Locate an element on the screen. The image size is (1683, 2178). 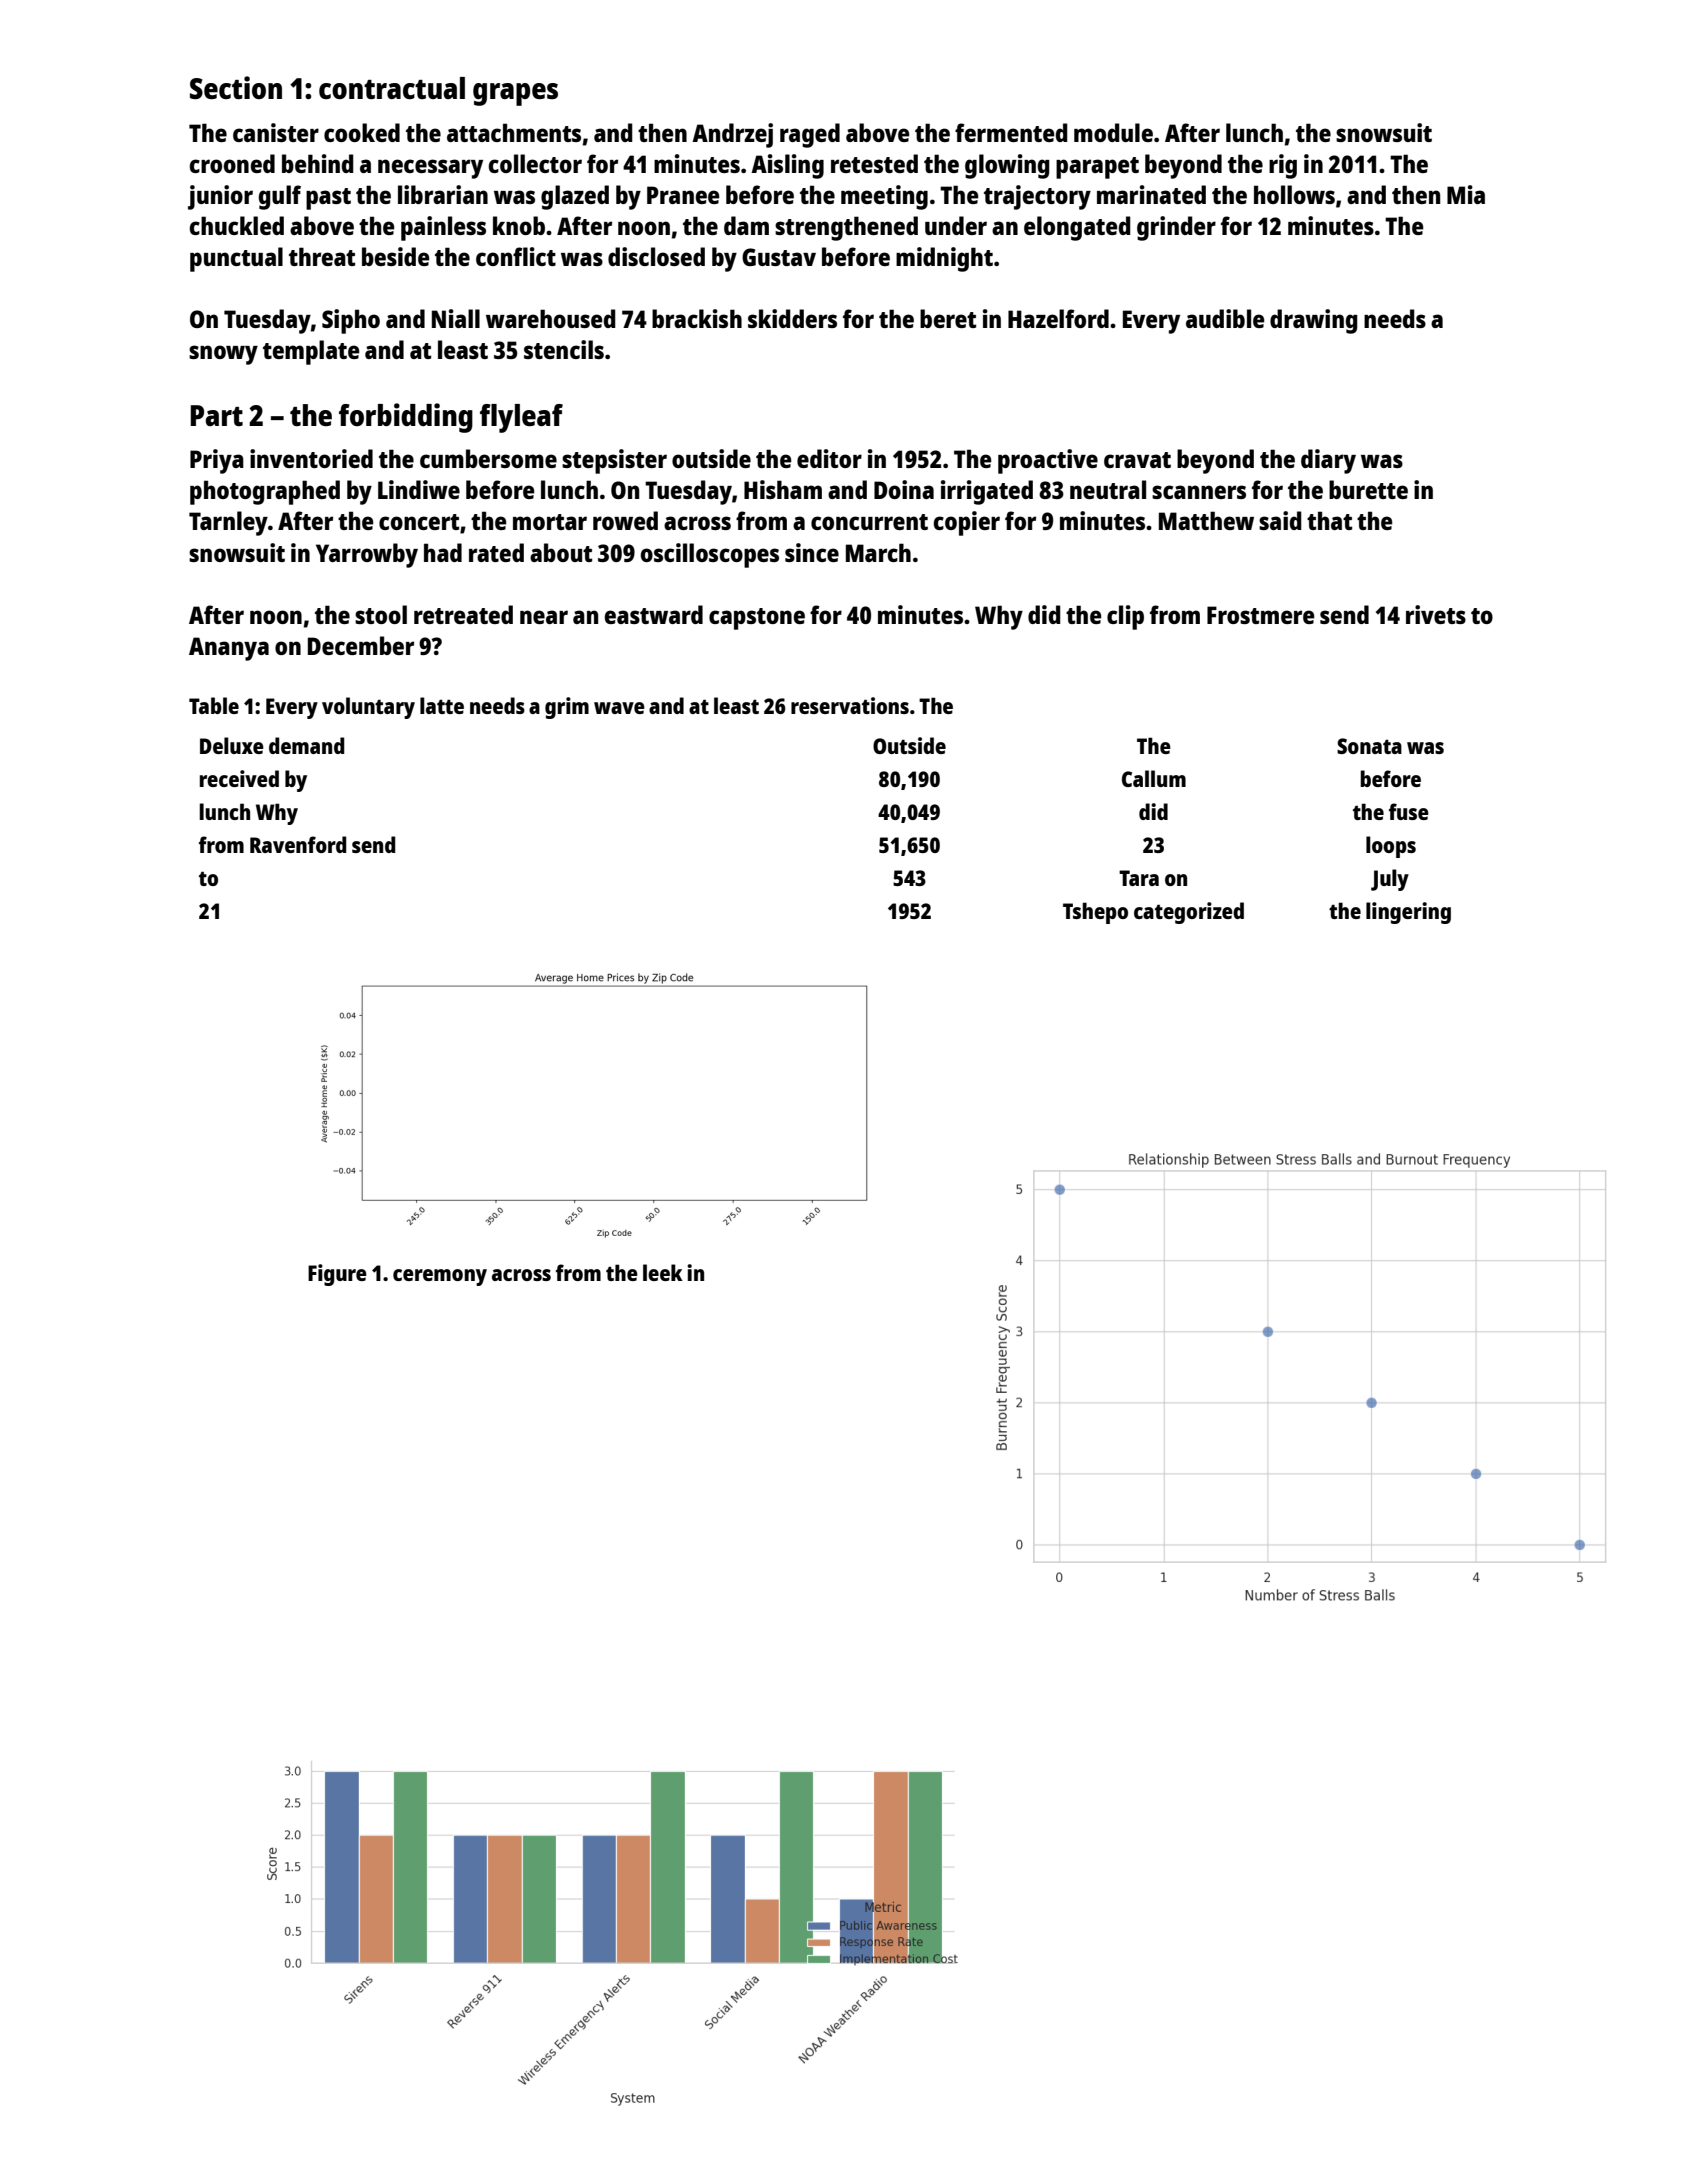
Niall is located at coordinates (456, 318).
